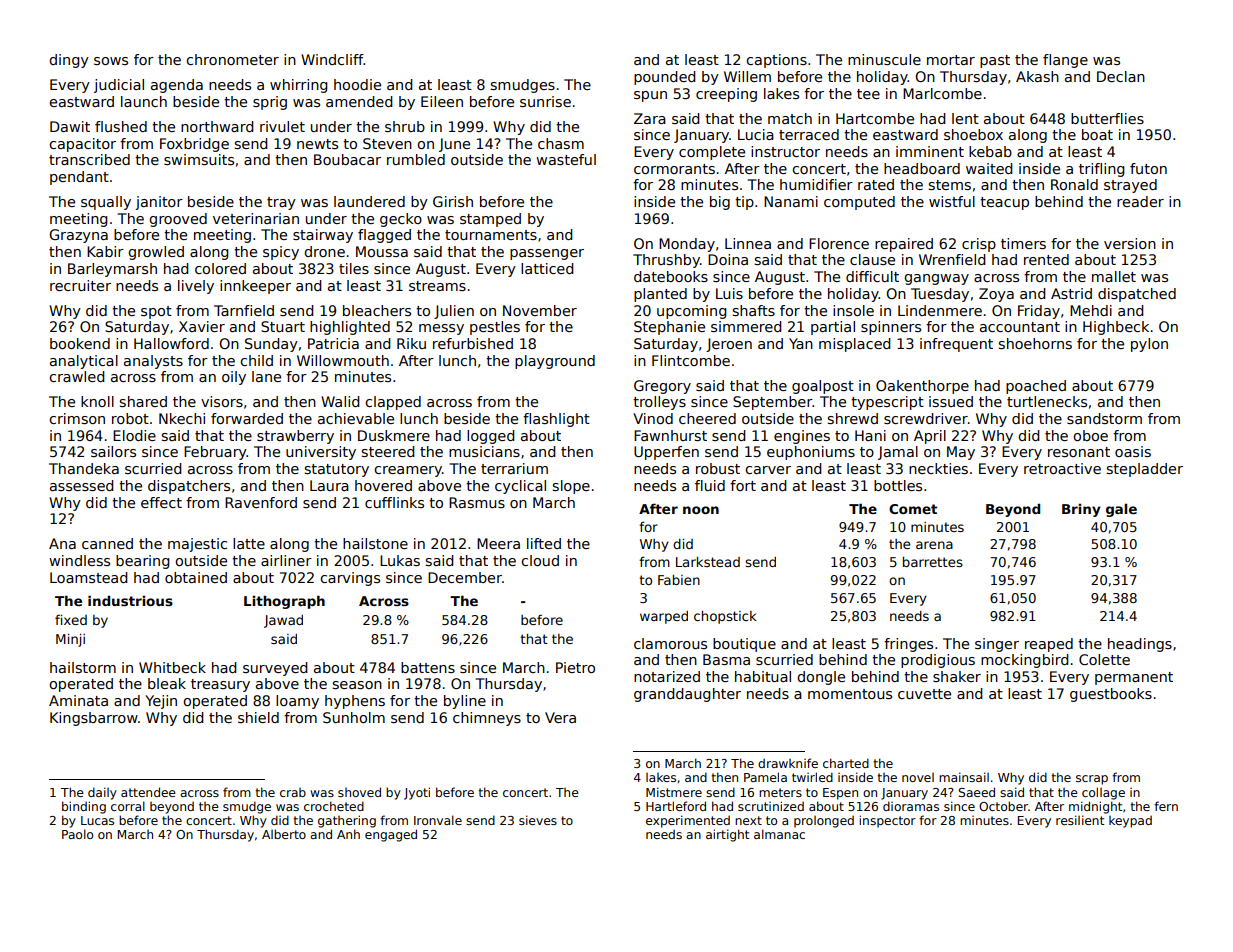 This page has width=1233, height=952. I want to click on goalpost, so click(823, 387).
